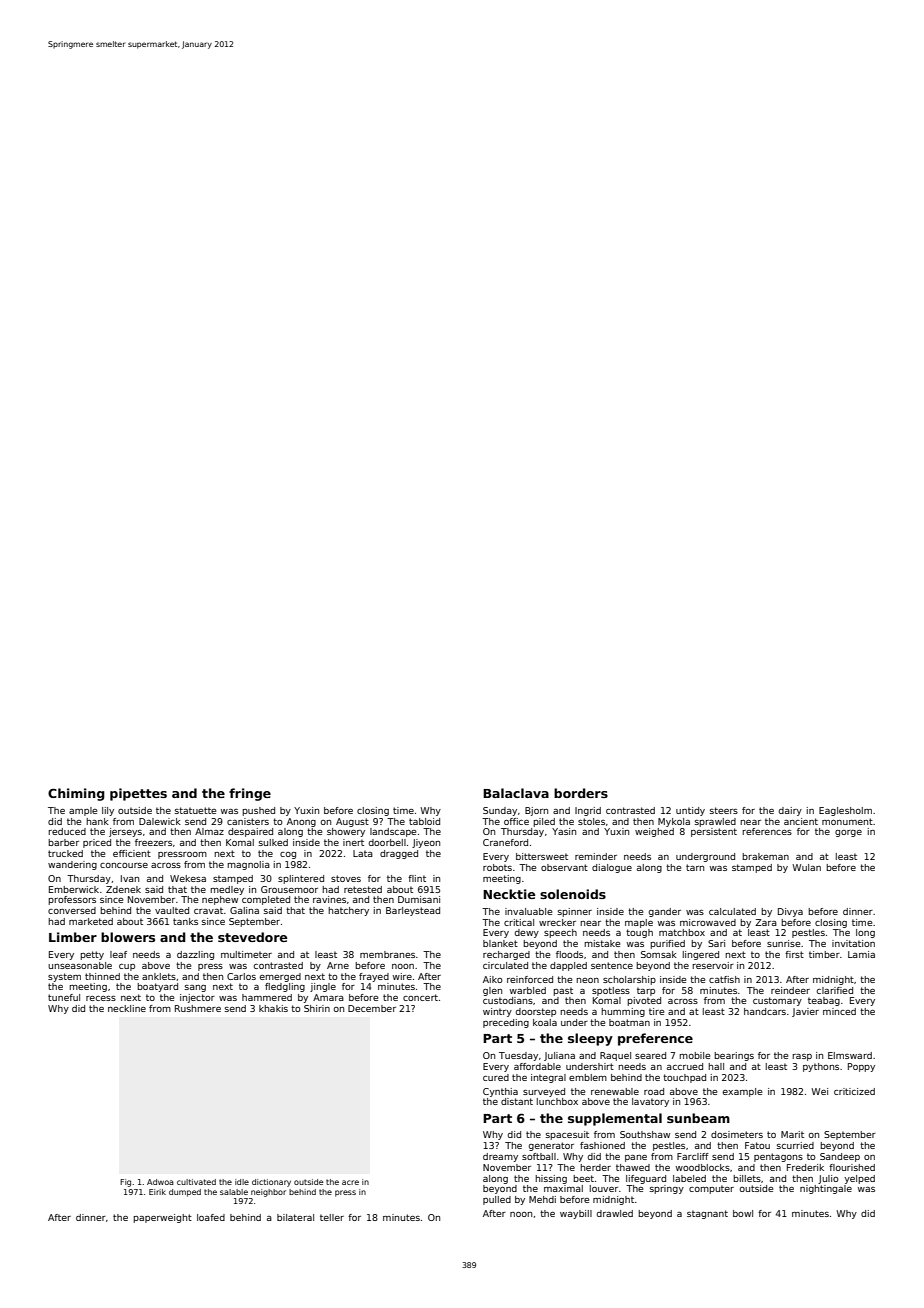  Describe the element at coordinates (573, 894) in the page. I see `solenoids` at that location.
